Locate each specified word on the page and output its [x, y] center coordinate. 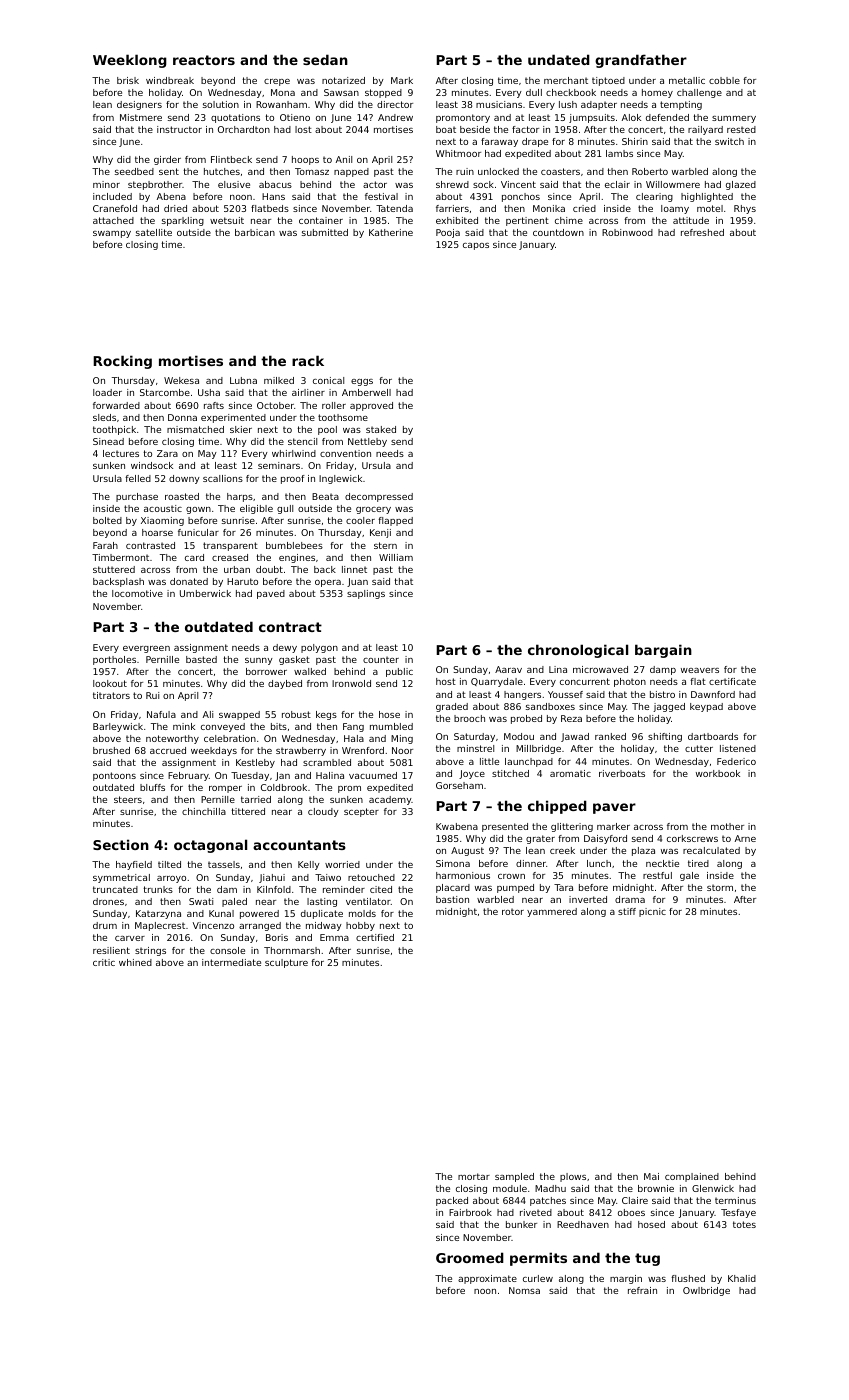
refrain [642, 1290]
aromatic [570, 773]
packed [452, 1201]
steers [128, 799]
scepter [361, 812]
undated [559, 59]
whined [135, 962]
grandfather [641, 61]
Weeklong [130, 61]
